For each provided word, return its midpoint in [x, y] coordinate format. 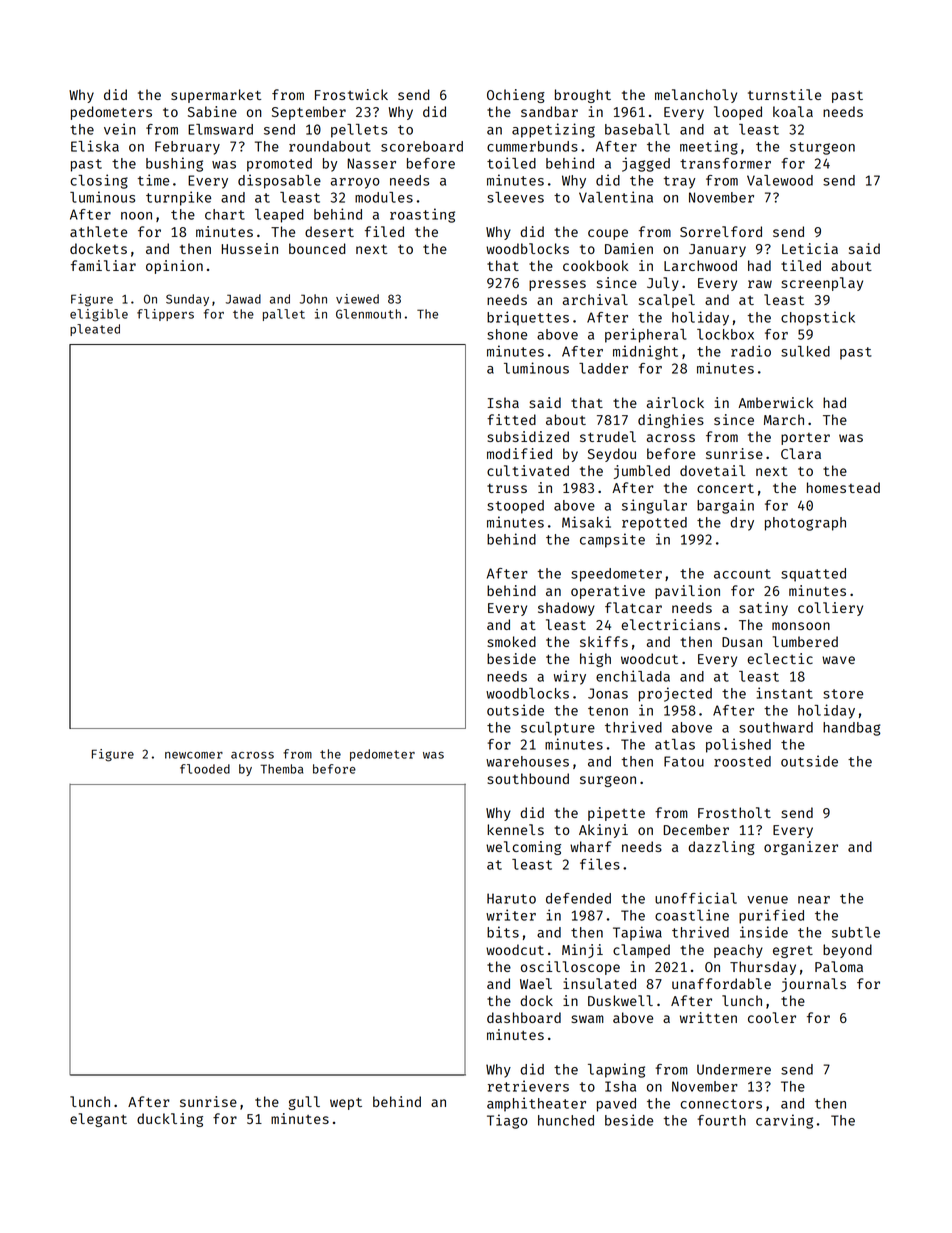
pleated [95, 330]
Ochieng [516, 96]
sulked [805, 351]
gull [304, 1103]
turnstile [784, 94]
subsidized [528, 436]
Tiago [507, 1121]
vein [120, 129]
